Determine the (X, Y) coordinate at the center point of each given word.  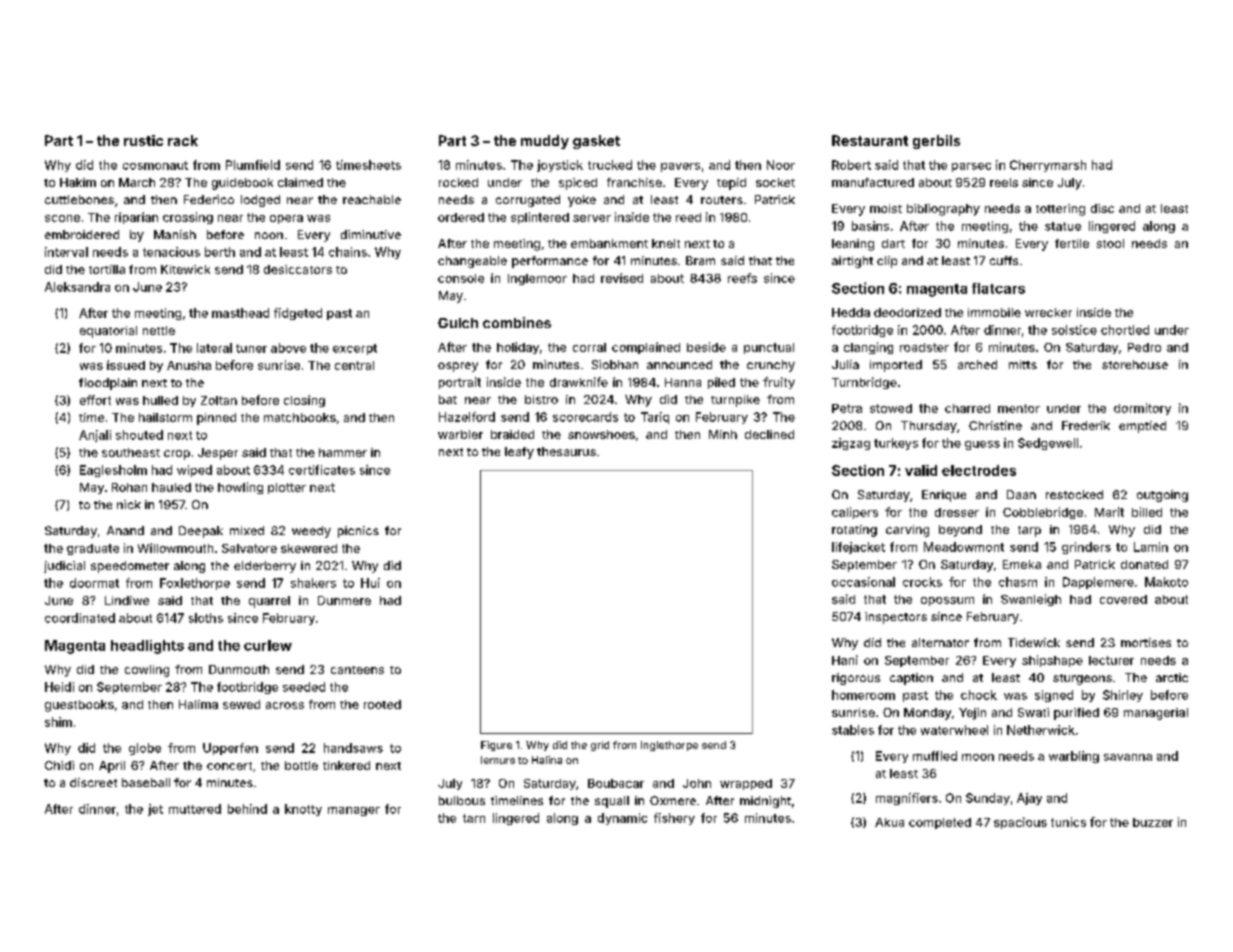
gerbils (936, 142)
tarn (474, 818)
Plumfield (253, 165)
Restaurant (870, 140)
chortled (1125, 330)
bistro (541, 399)
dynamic (622, 819)
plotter (287, 488)
